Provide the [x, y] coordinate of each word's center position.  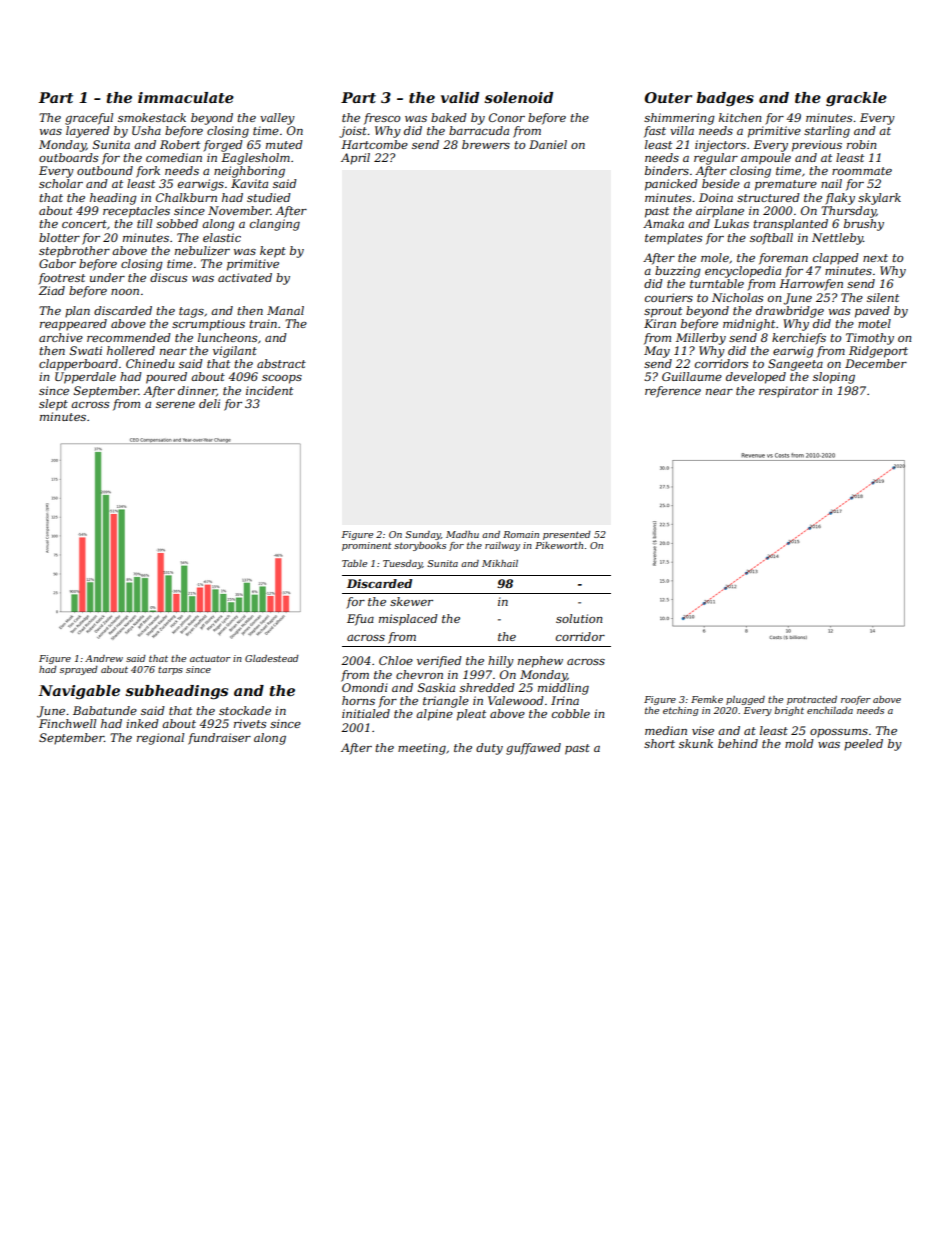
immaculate [186, 97]
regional [160, 739]
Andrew [104, 658]
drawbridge [790, 312]
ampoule [766, 159]
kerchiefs [799, 339]
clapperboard [78, 365]
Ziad [52, 290]
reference [673, 392]
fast [655, 132]
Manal [285, 310]
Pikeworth [559, 545]
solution [579, 618]
